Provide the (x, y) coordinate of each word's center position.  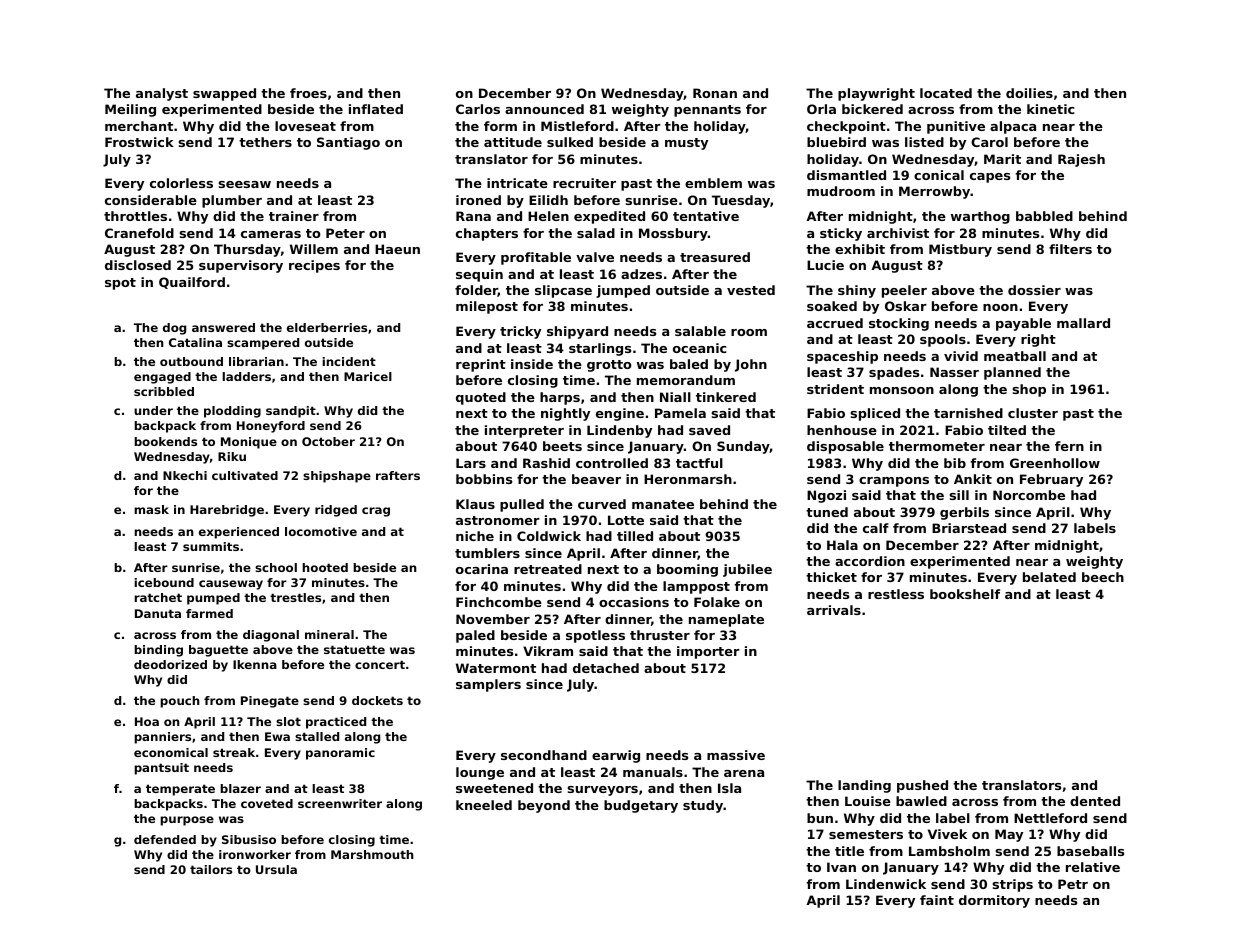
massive (736, 755)
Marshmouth (372, 854)
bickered (872, 109)
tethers (265, 142)
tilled (635, 536)
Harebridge (227, 511)
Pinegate (270, 702)
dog (174, 329)
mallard (1083, 323)
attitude (513, 142)
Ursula (276, 869)
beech (1103, 577)
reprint (481, 365)
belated (1049, 577)
